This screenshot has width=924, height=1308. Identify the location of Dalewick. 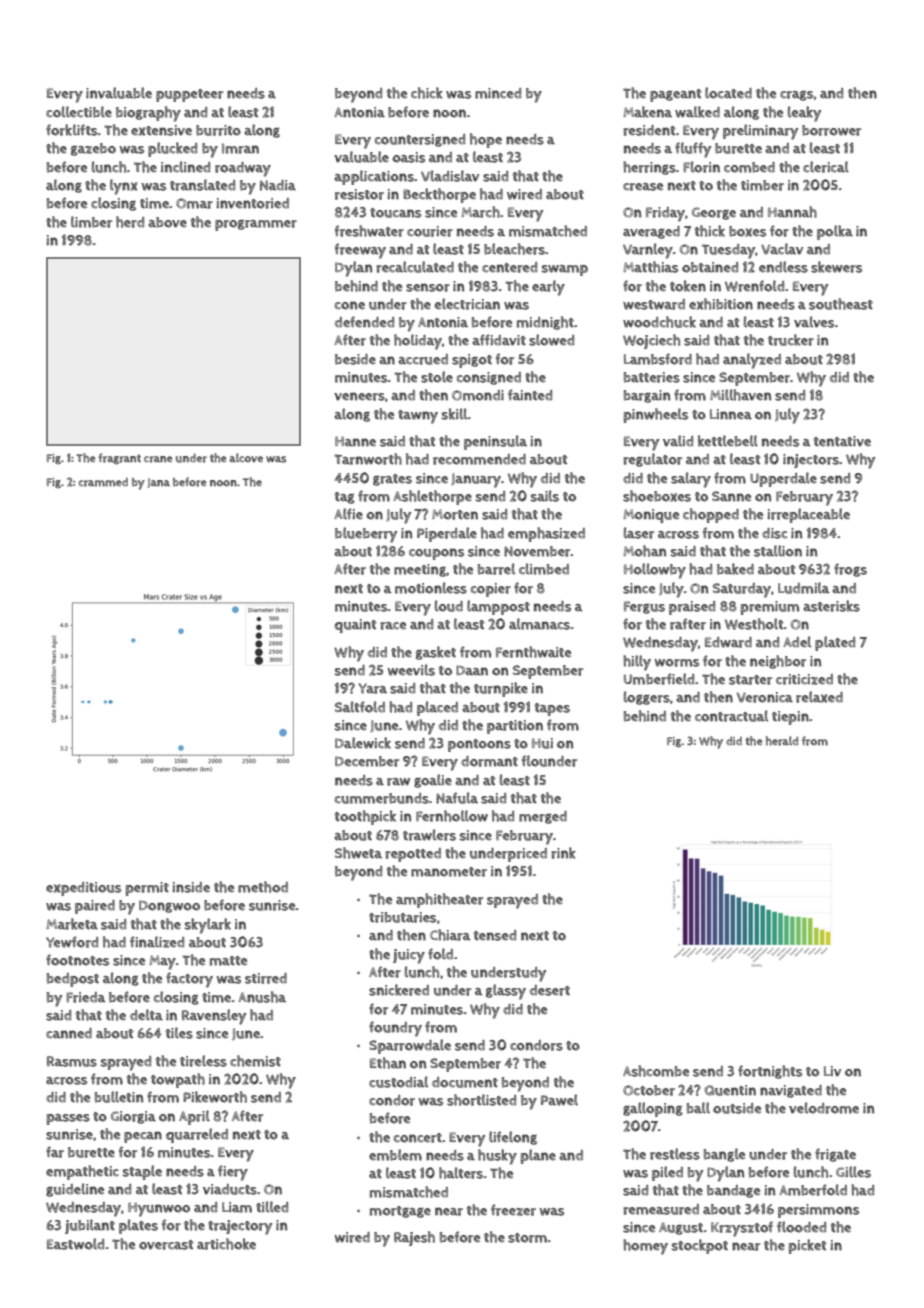
(363, 743).
